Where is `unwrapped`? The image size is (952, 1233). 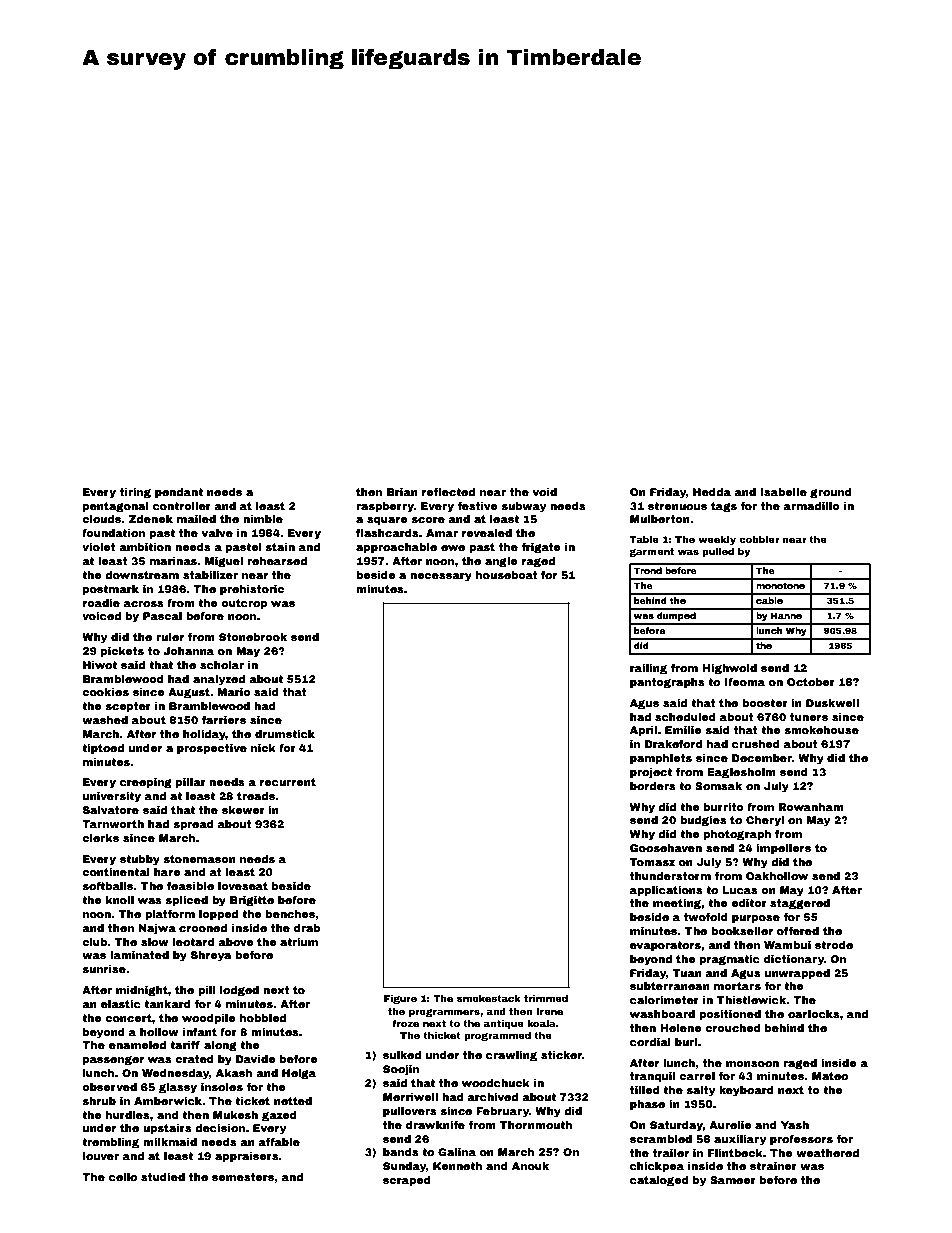 unwrapped is located at coordinates (797, 974).
